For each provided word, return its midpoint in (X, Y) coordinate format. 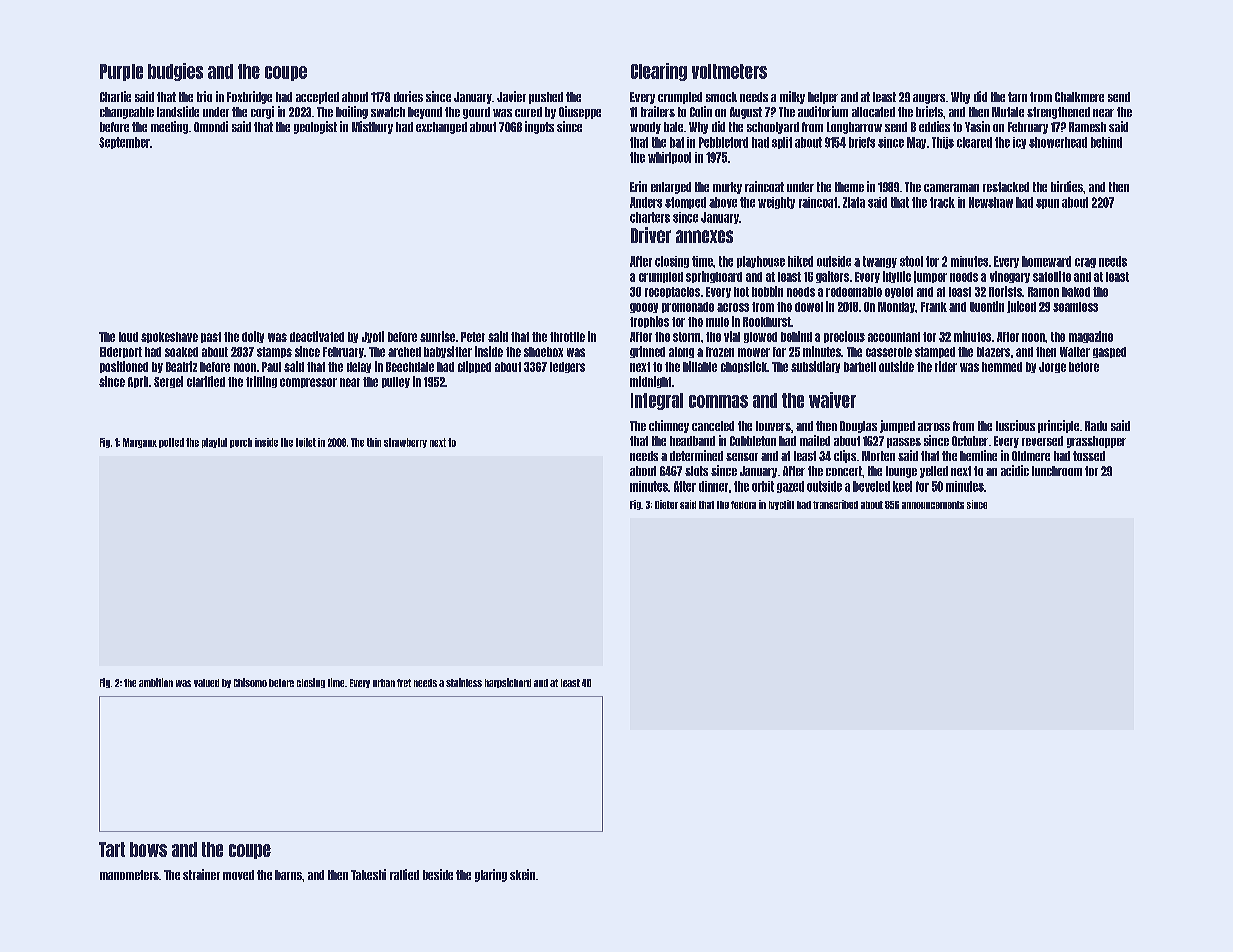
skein (522, 874)
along (681, 352)
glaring (491, 875)
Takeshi (368, 874)
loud (128, 337)
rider (946, 366)
